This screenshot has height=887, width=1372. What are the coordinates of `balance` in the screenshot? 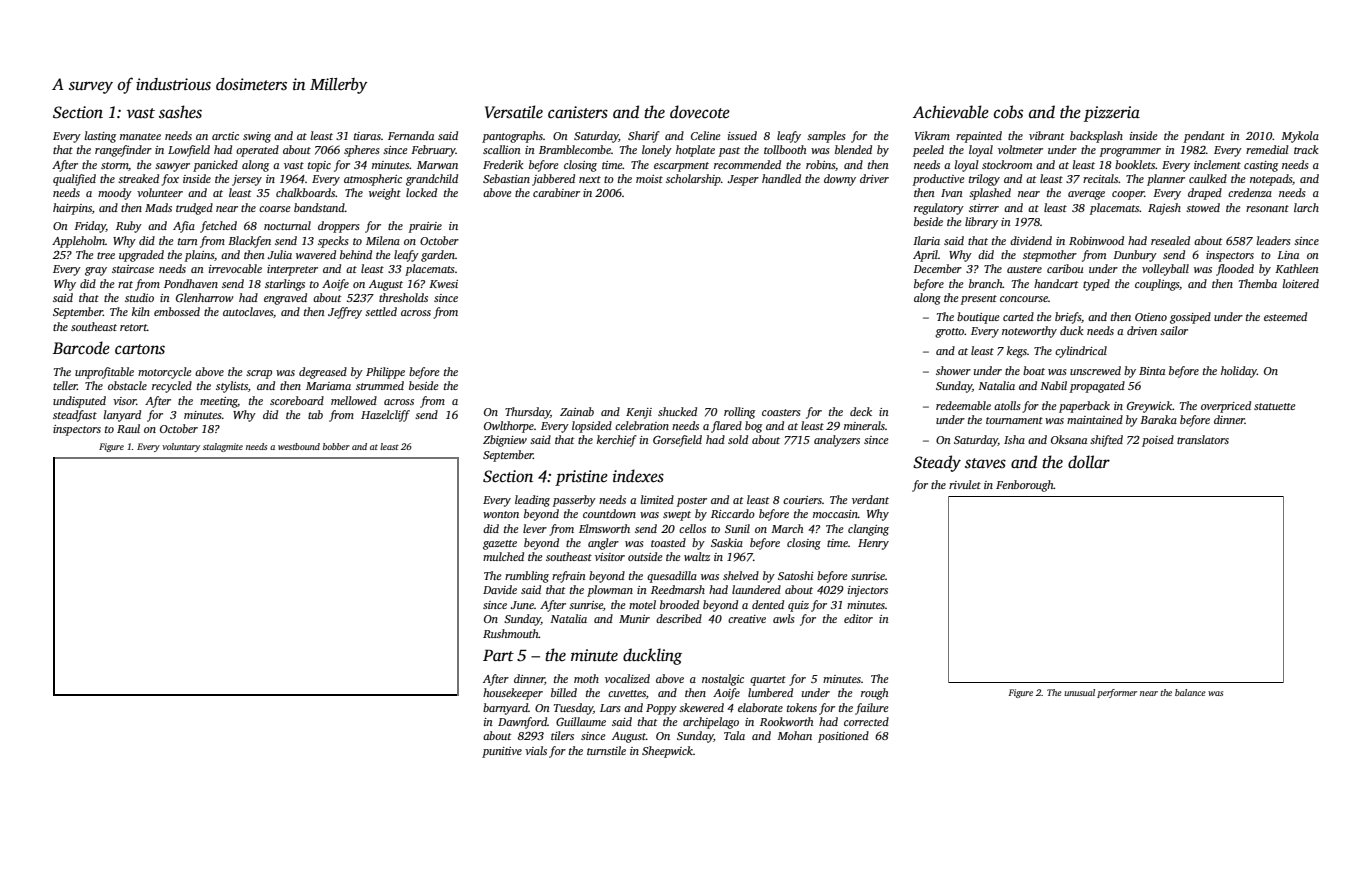 It's located at (1190, 692).
